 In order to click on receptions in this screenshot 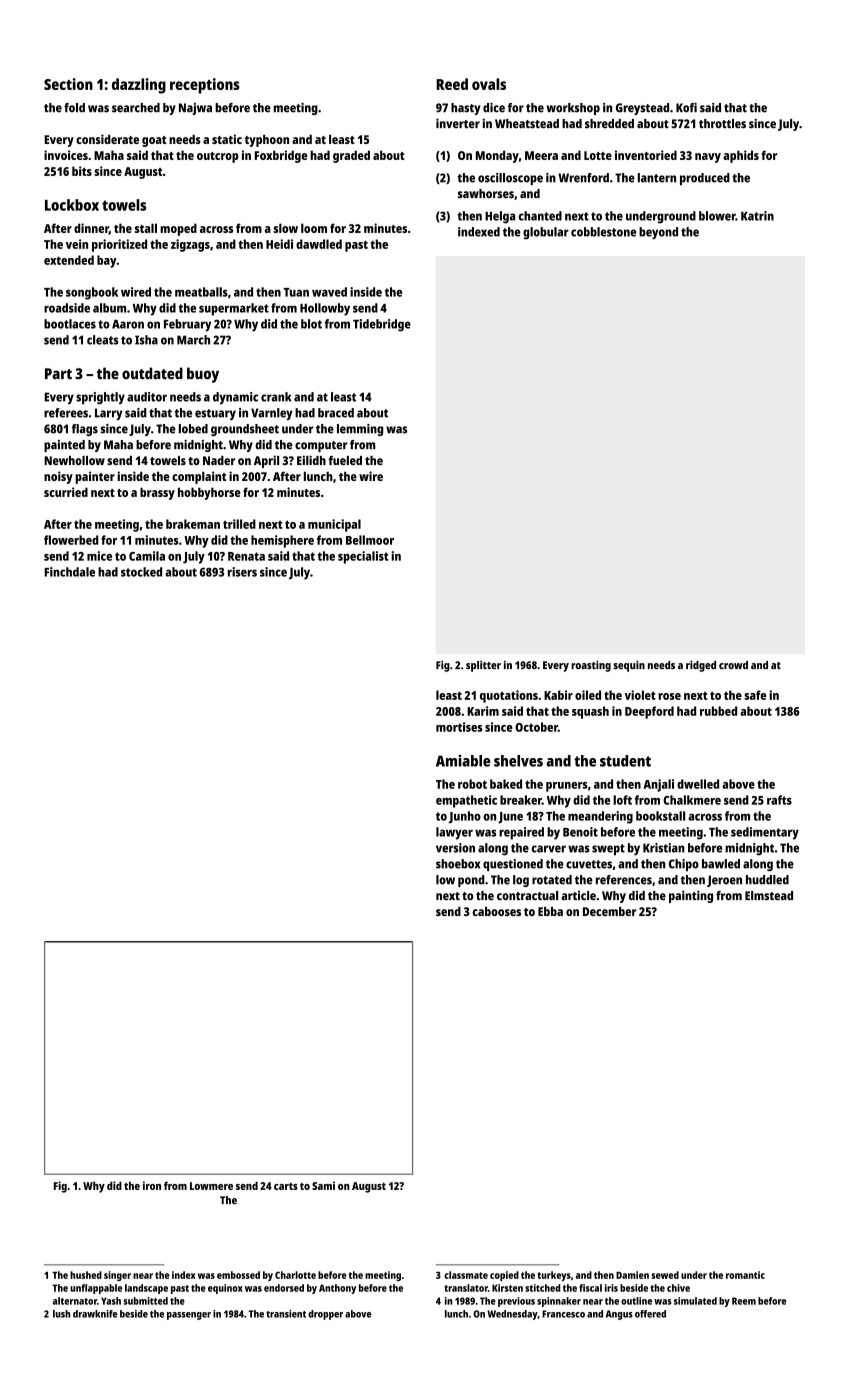, I will do `click(205, 86)`.
